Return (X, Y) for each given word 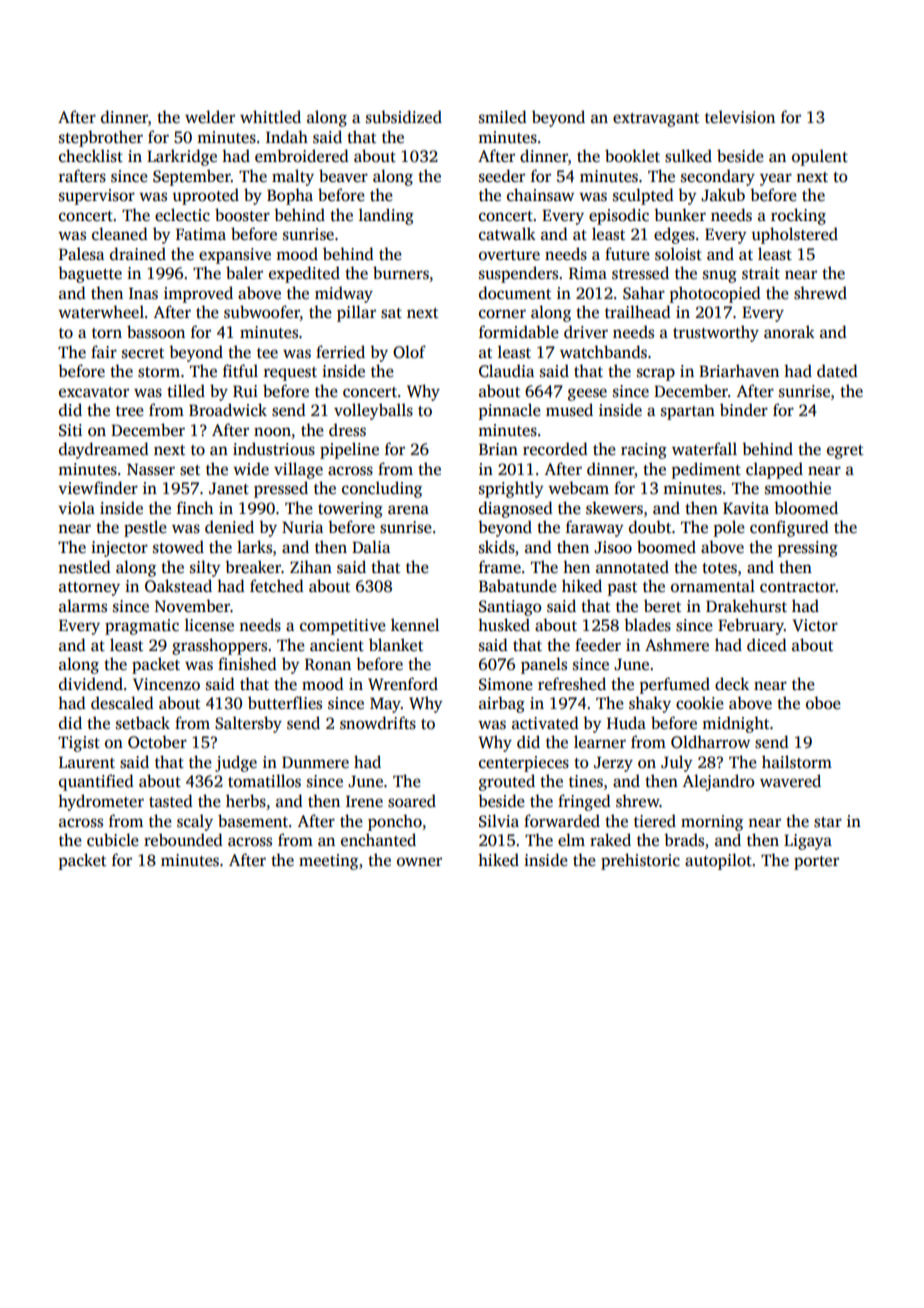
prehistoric (640, 861)
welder (210, 117)
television (740, 117)
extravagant (656, 120)
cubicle (113, 840)
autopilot (718, 861)
